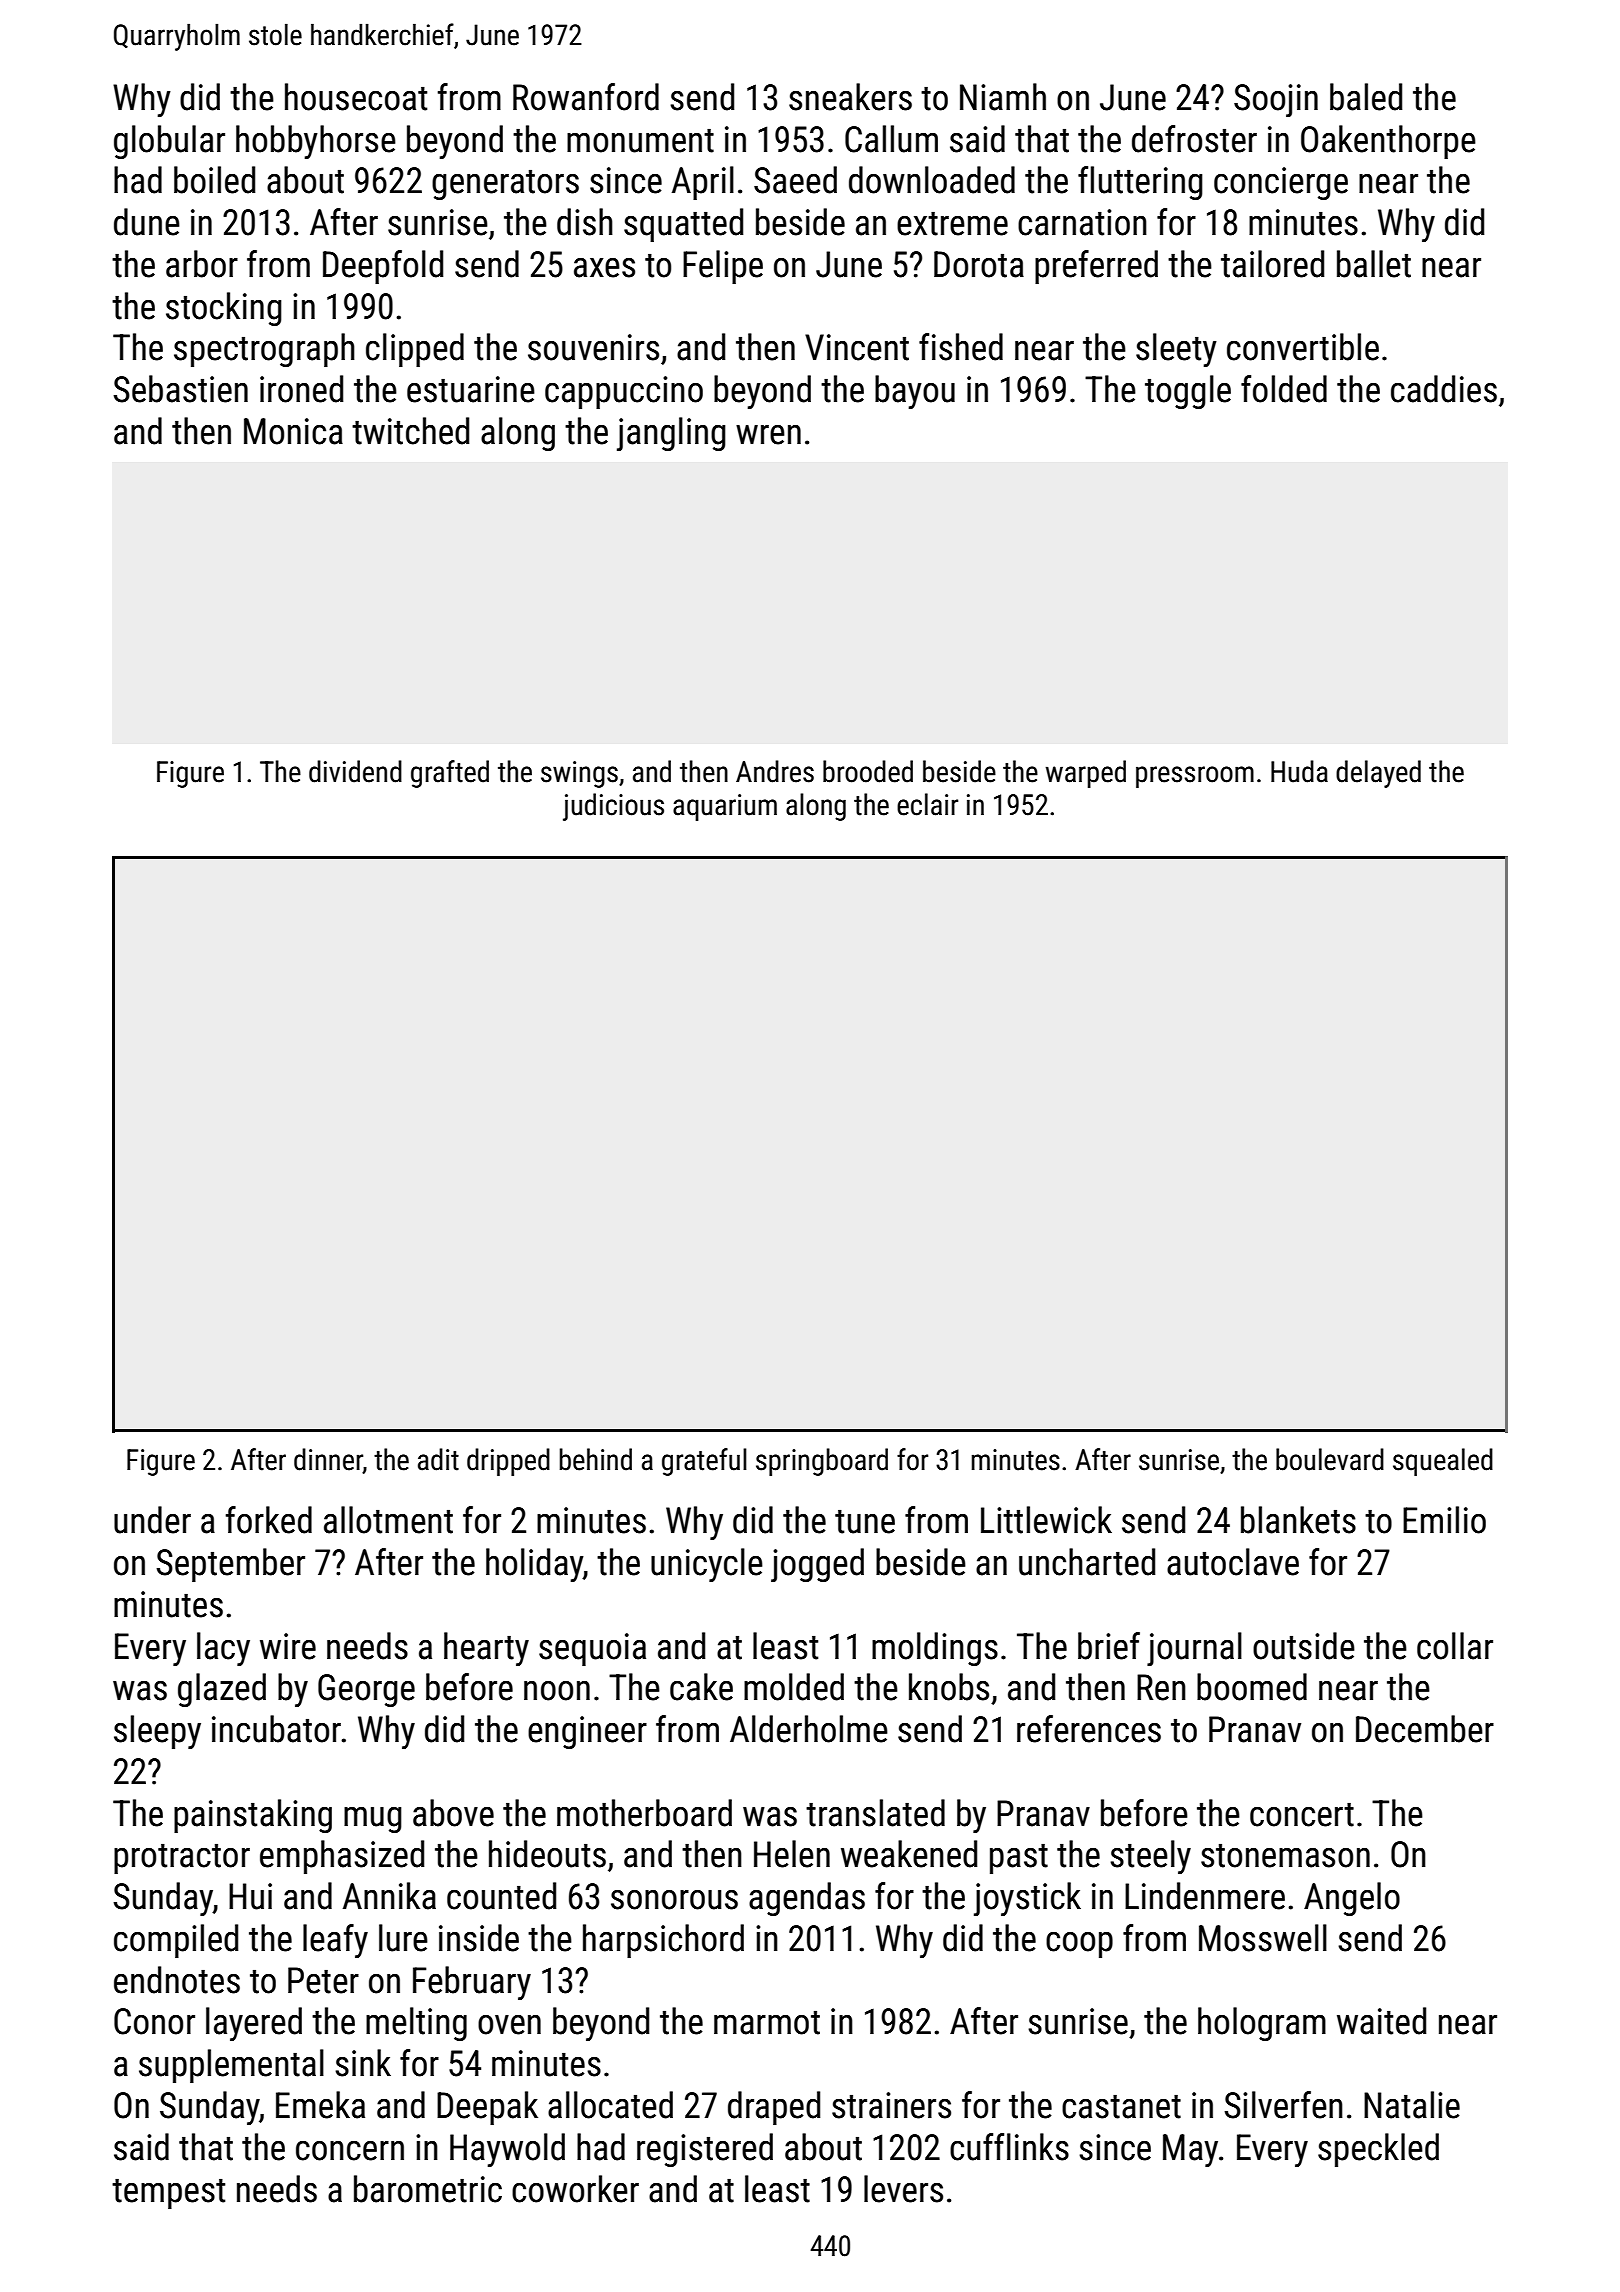  What do you see at coordinates (1272, 264) in the screenshot?
I see `tailored` at bounding box center [1272, 264].
